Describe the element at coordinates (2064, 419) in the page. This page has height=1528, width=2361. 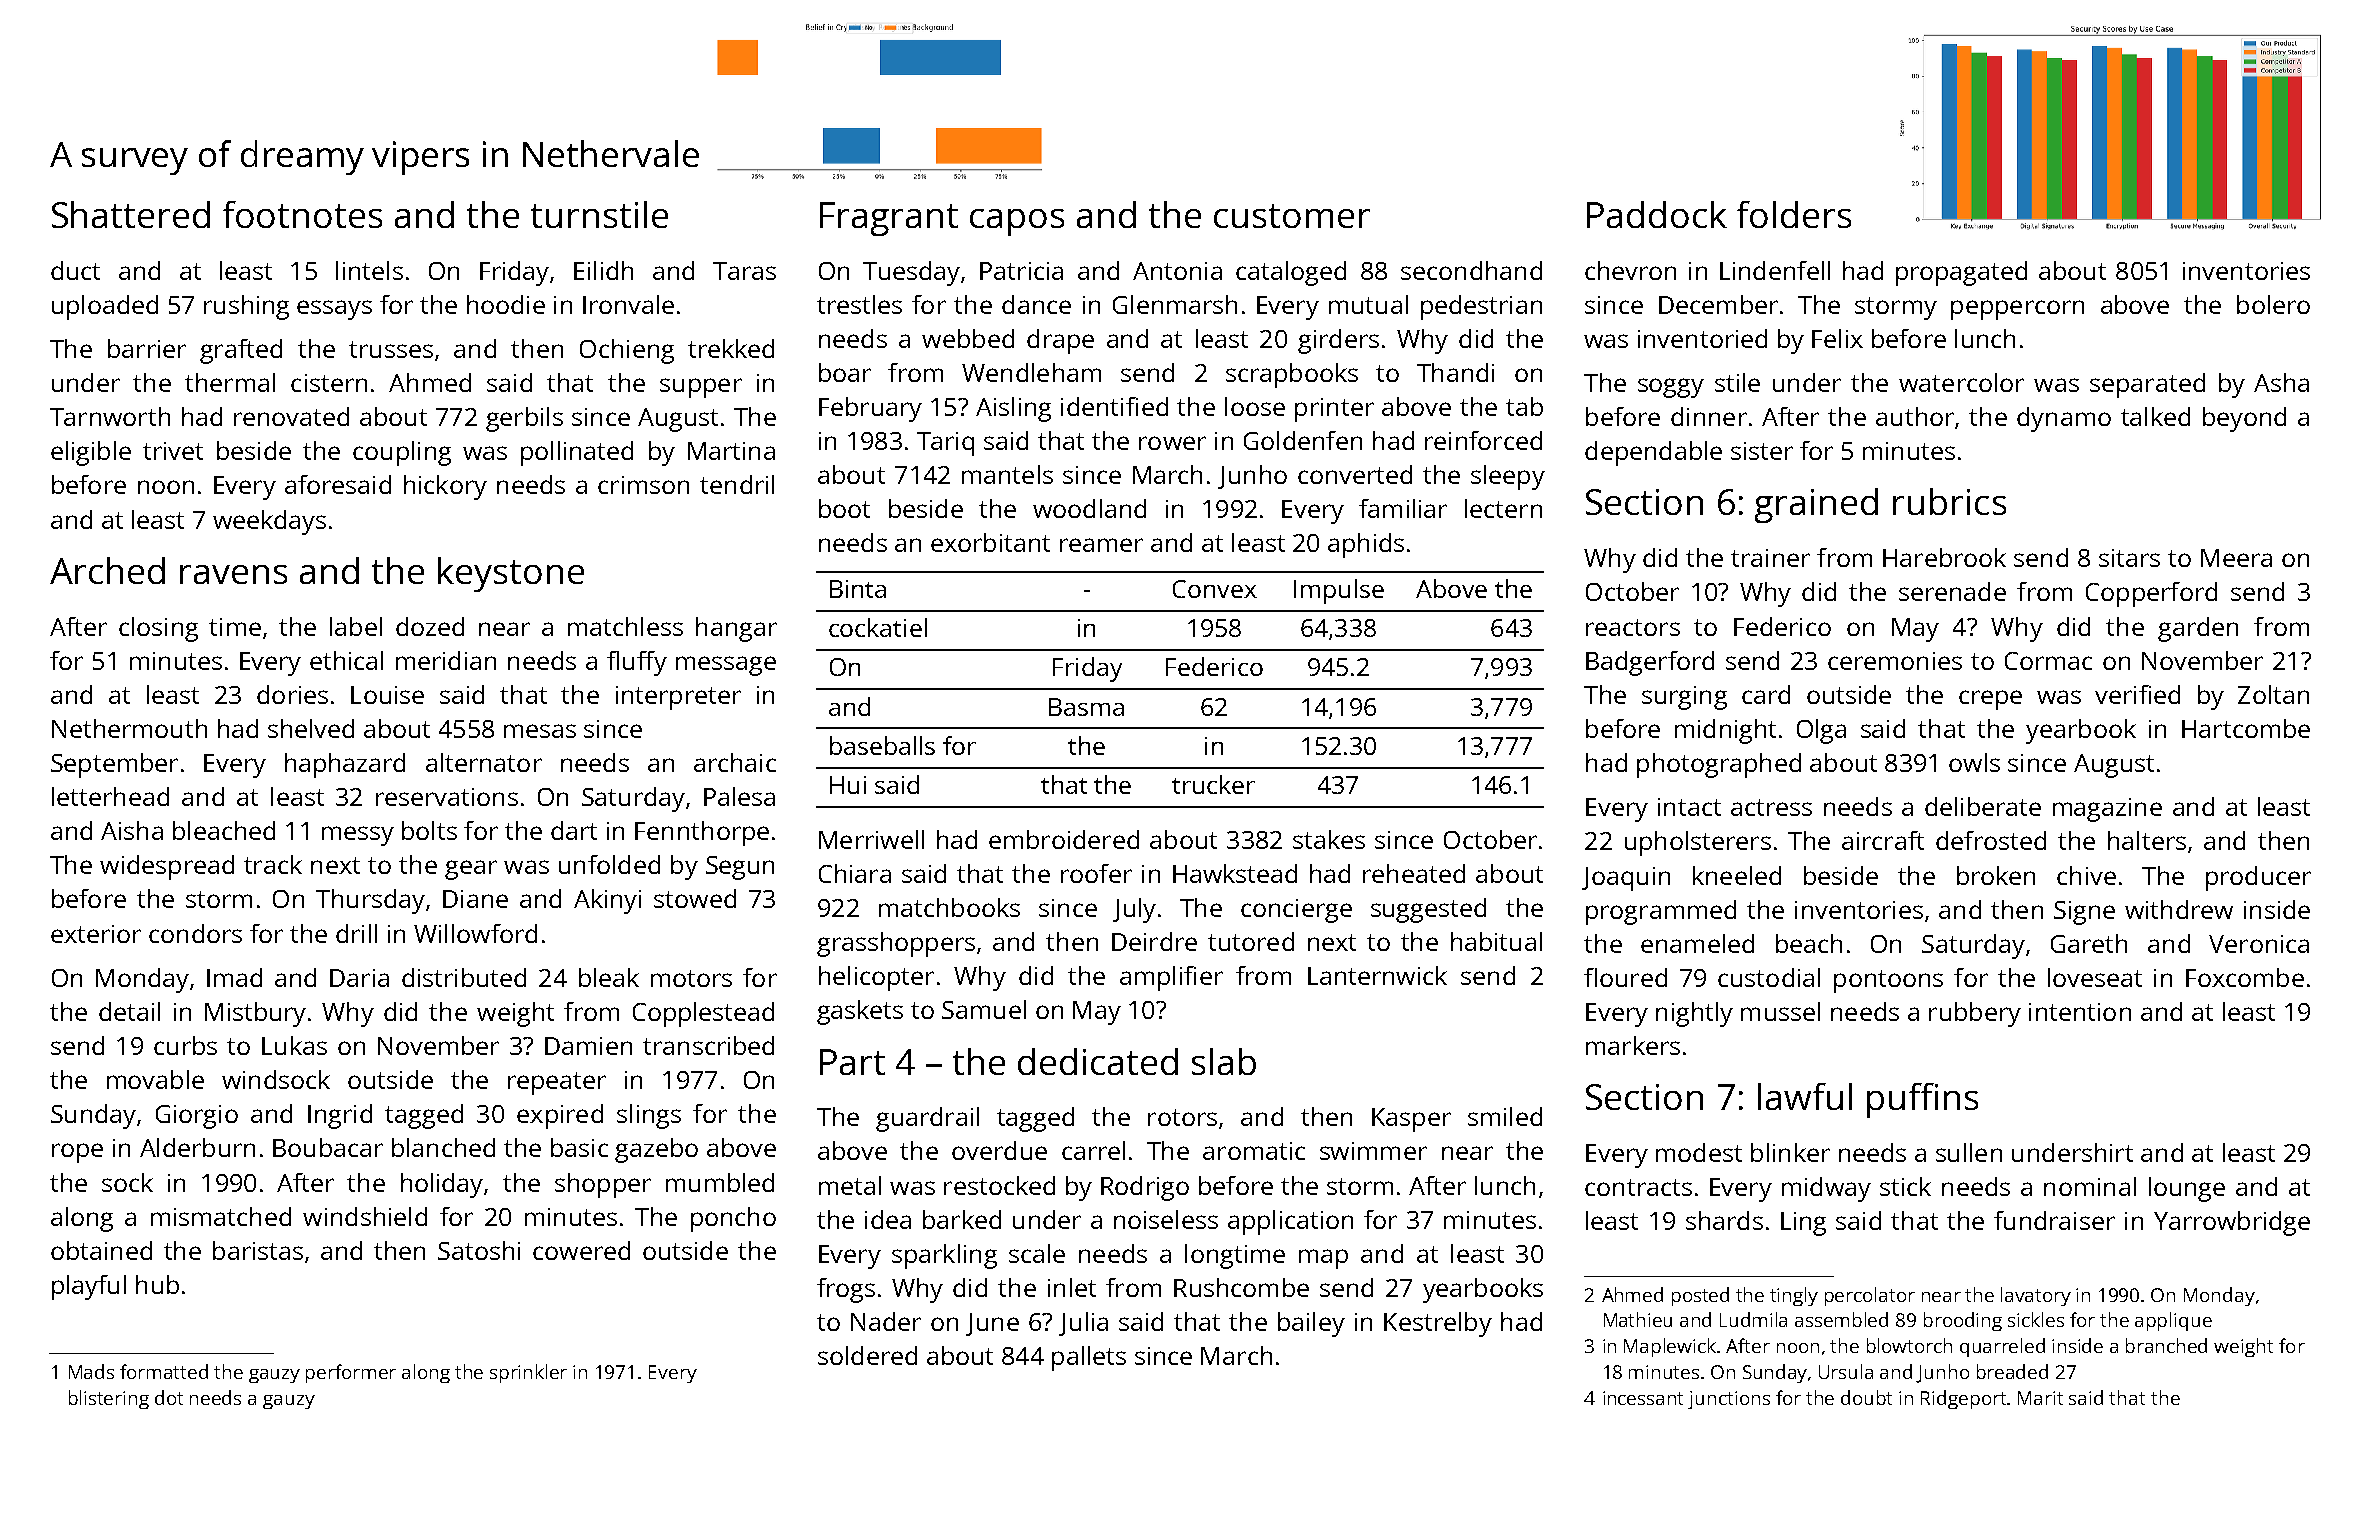
I see `dynamo` at that location.
